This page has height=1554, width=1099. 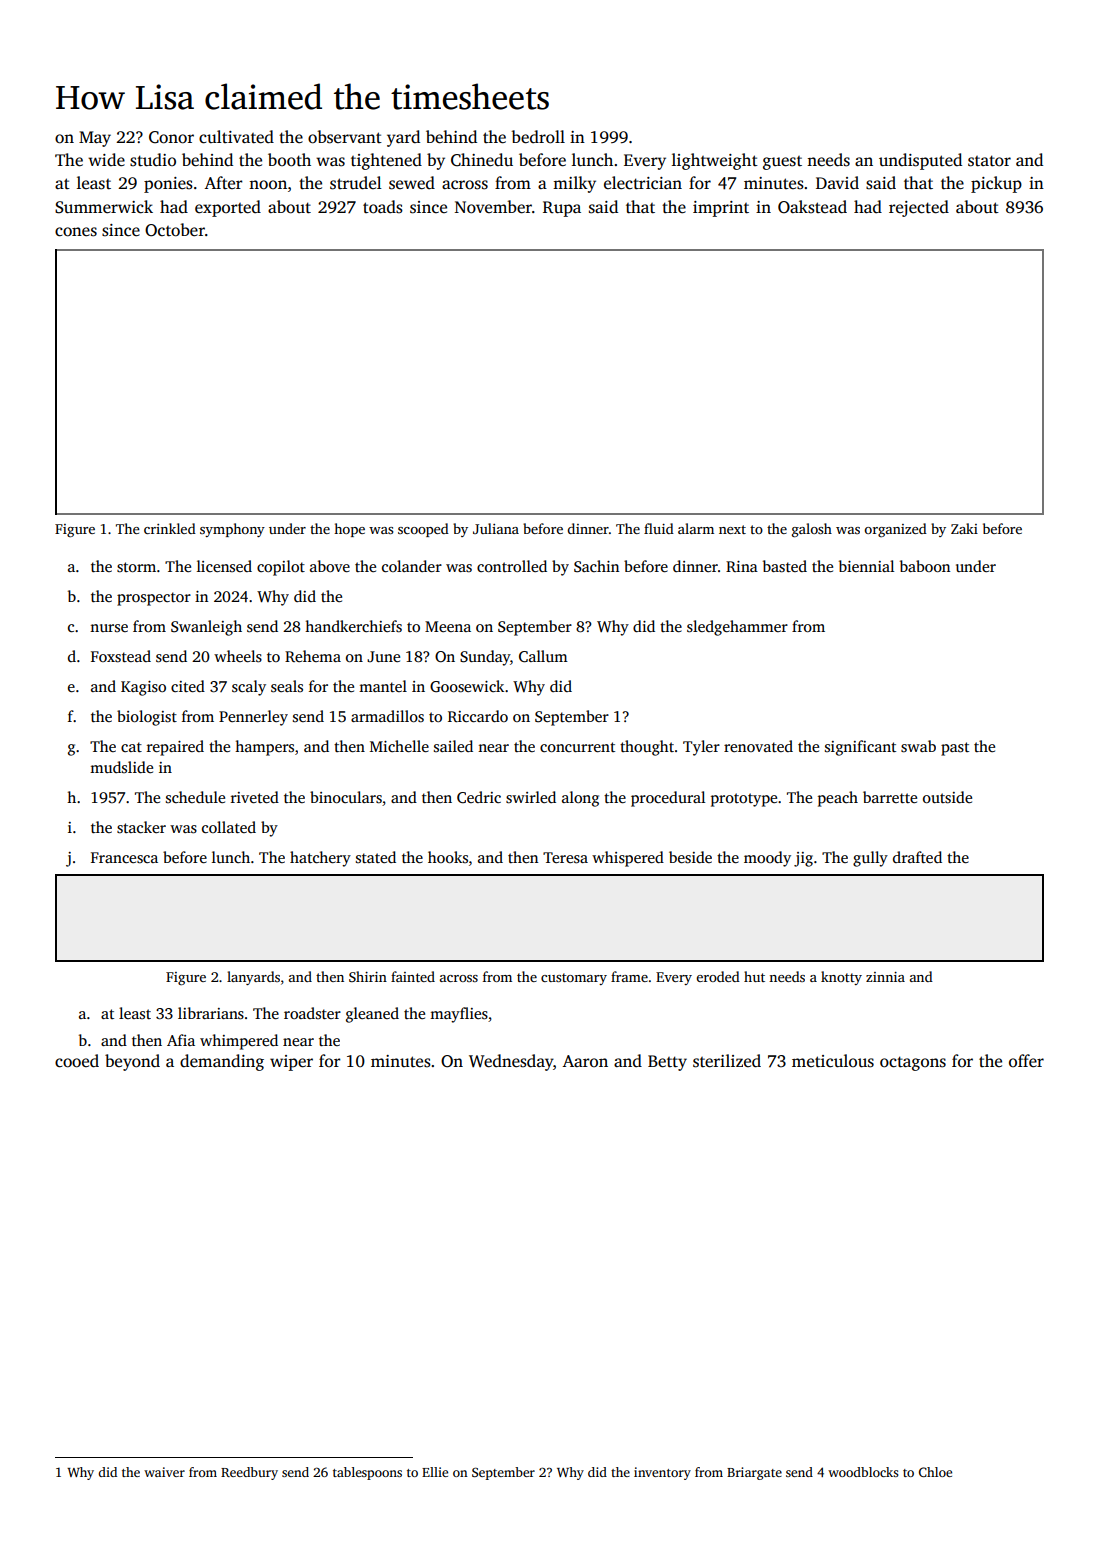 I want to click on waiver, so click(x=164, y=1472).
